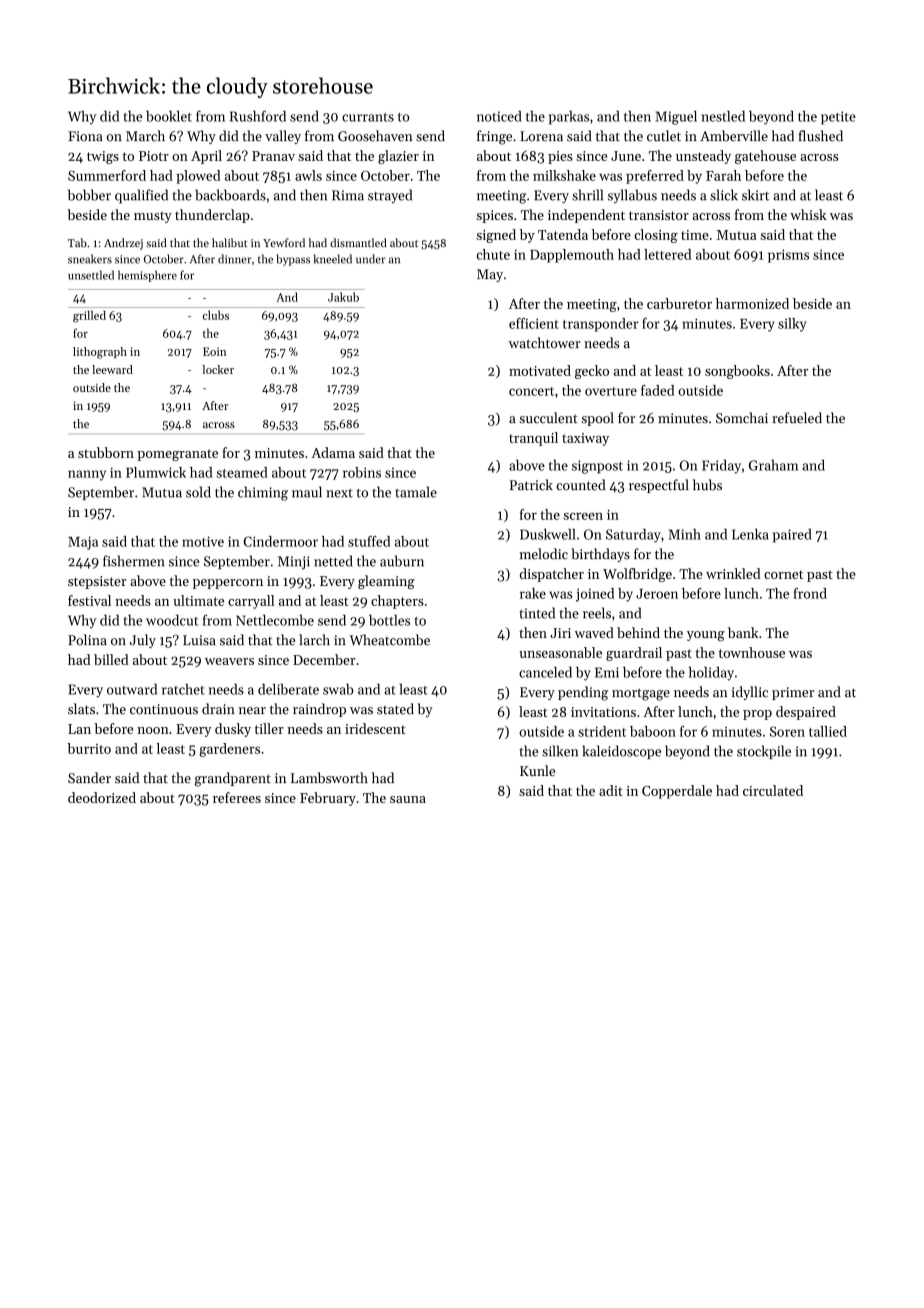  I want to click on deodorized, so click(102, 797).
